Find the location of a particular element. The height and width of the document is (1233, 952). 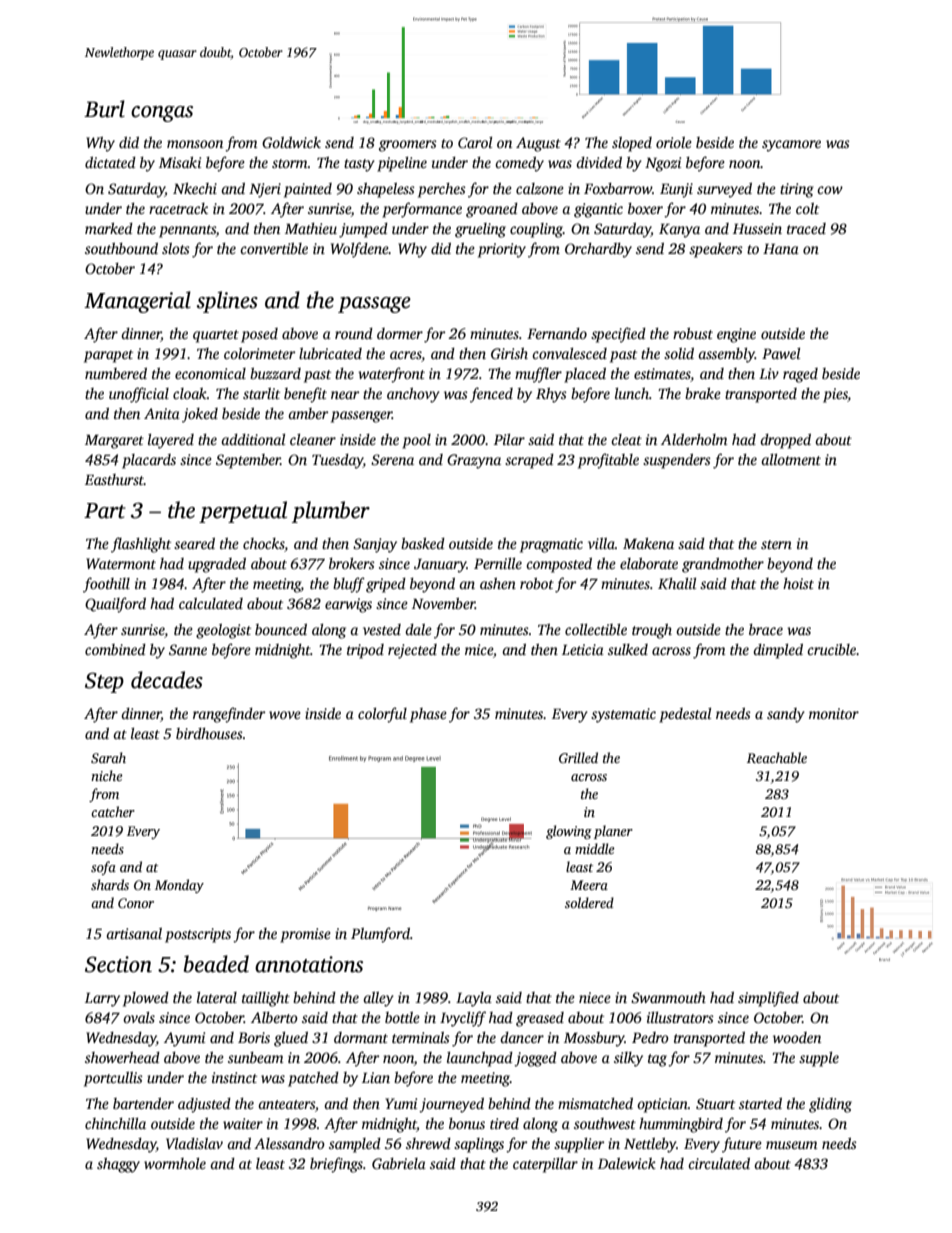

phase is located at coordinates (428, 715).
